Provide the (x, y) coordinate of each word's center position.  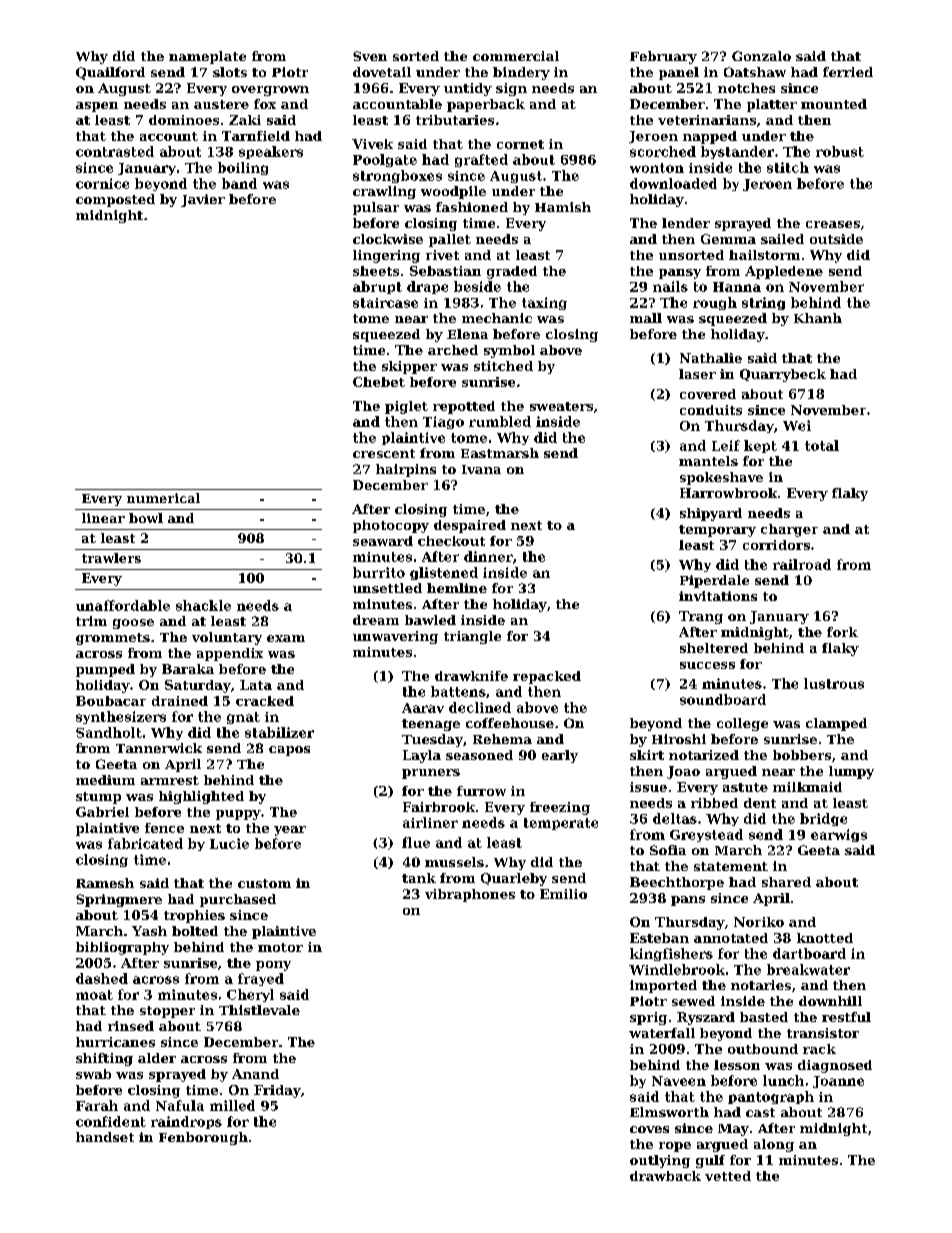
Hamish (563, 207)
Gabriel (102, 812)
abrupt (377, 287)
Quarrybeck (783, 375)
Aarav (423, 708)
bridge (823, 819)
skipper (409, 367)
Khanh (818, 318)
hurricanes (115, 1042)
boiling (243, 168)
